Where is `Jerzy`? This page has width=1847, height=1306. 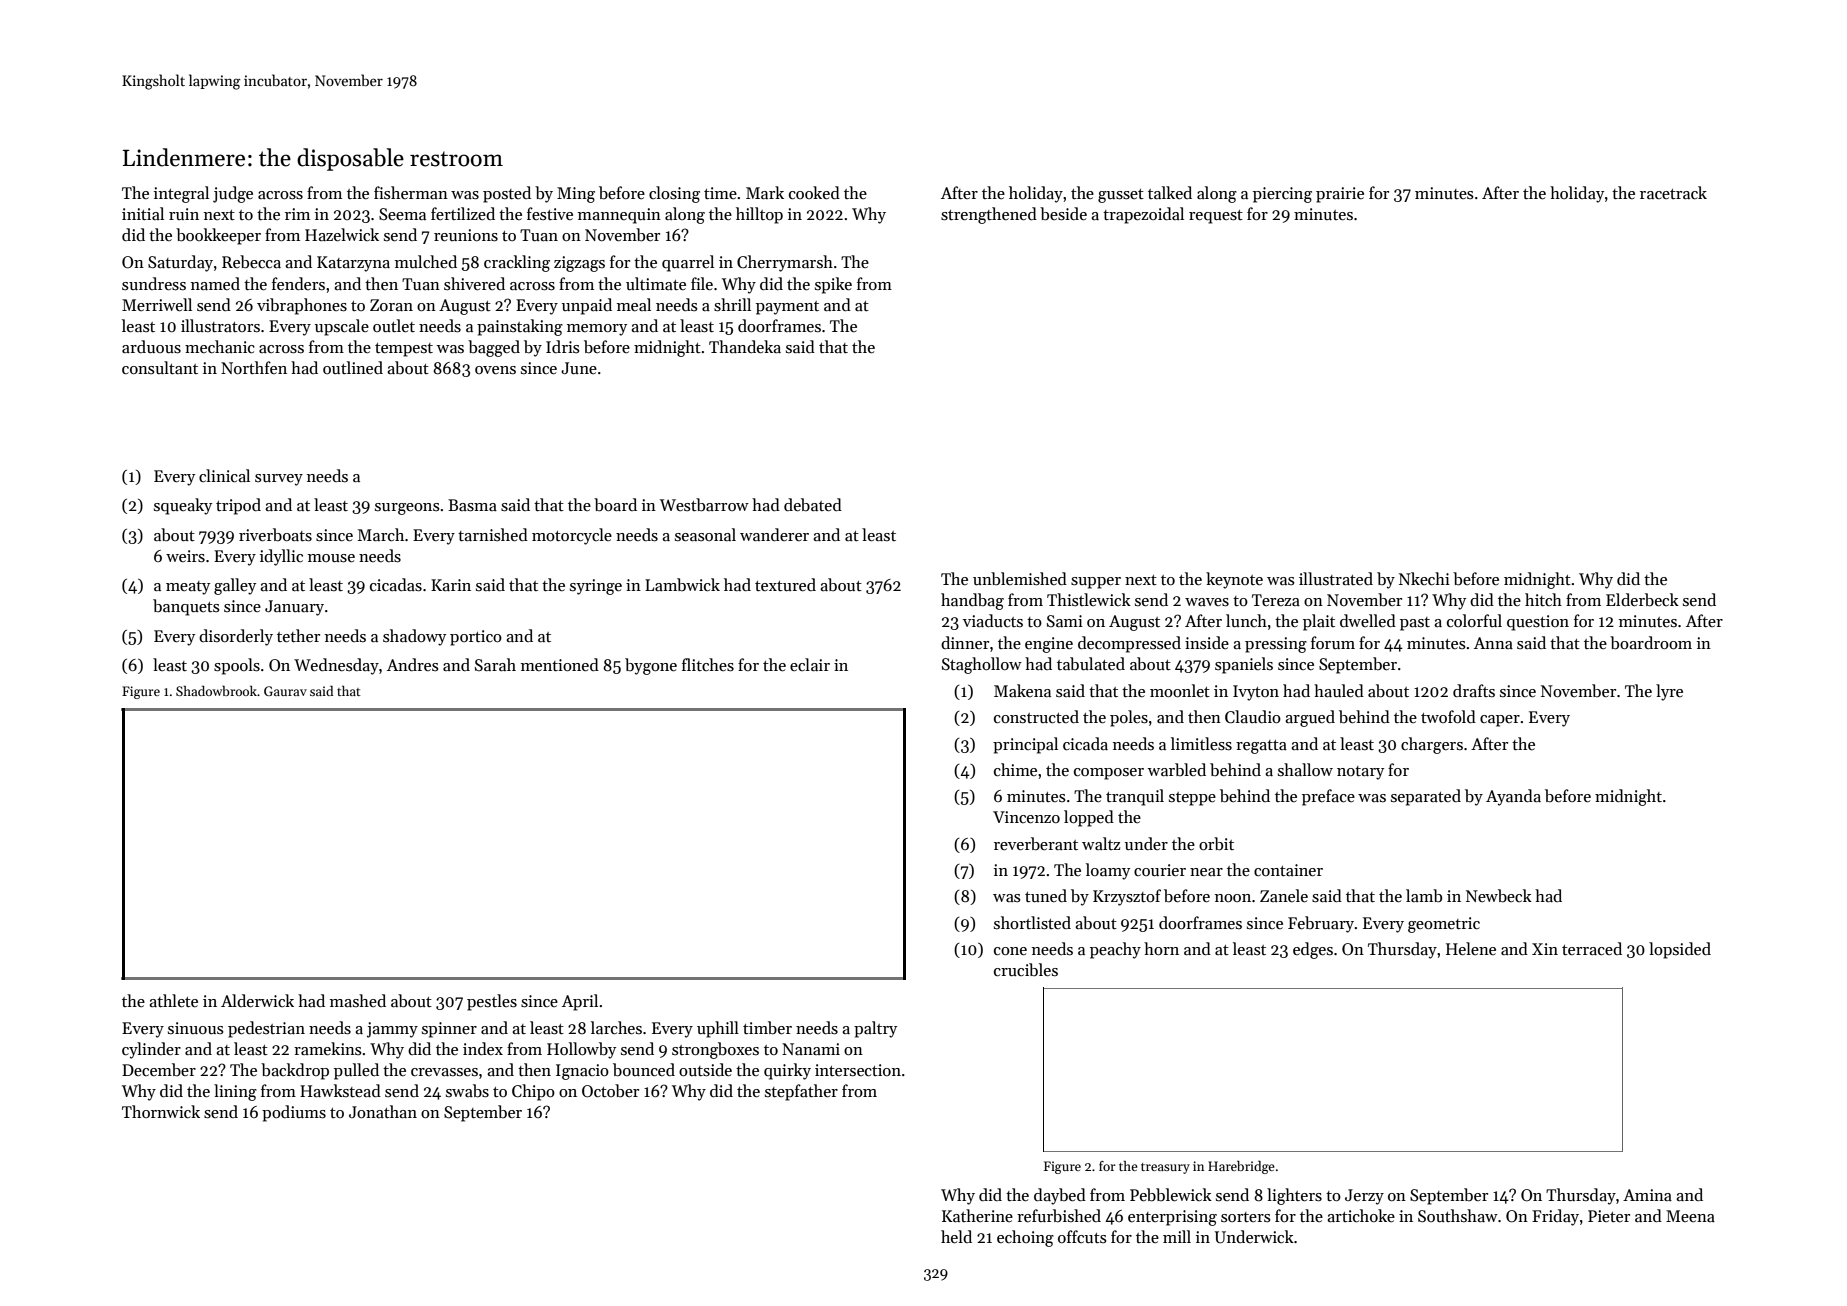 Jerzy is located at coordinates (1364, 1197).
